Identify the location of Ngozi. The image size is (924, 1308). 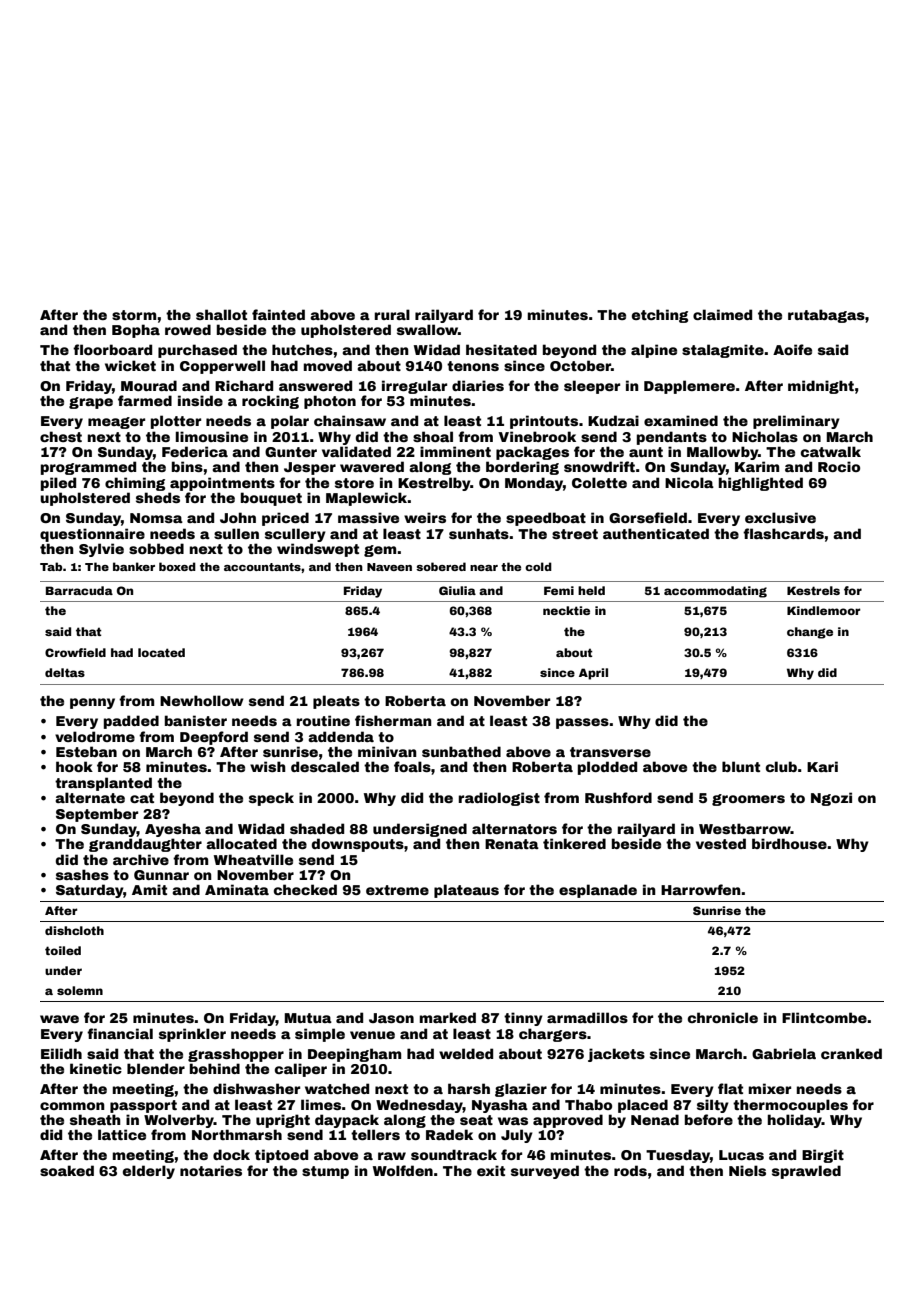
(831, 799).
